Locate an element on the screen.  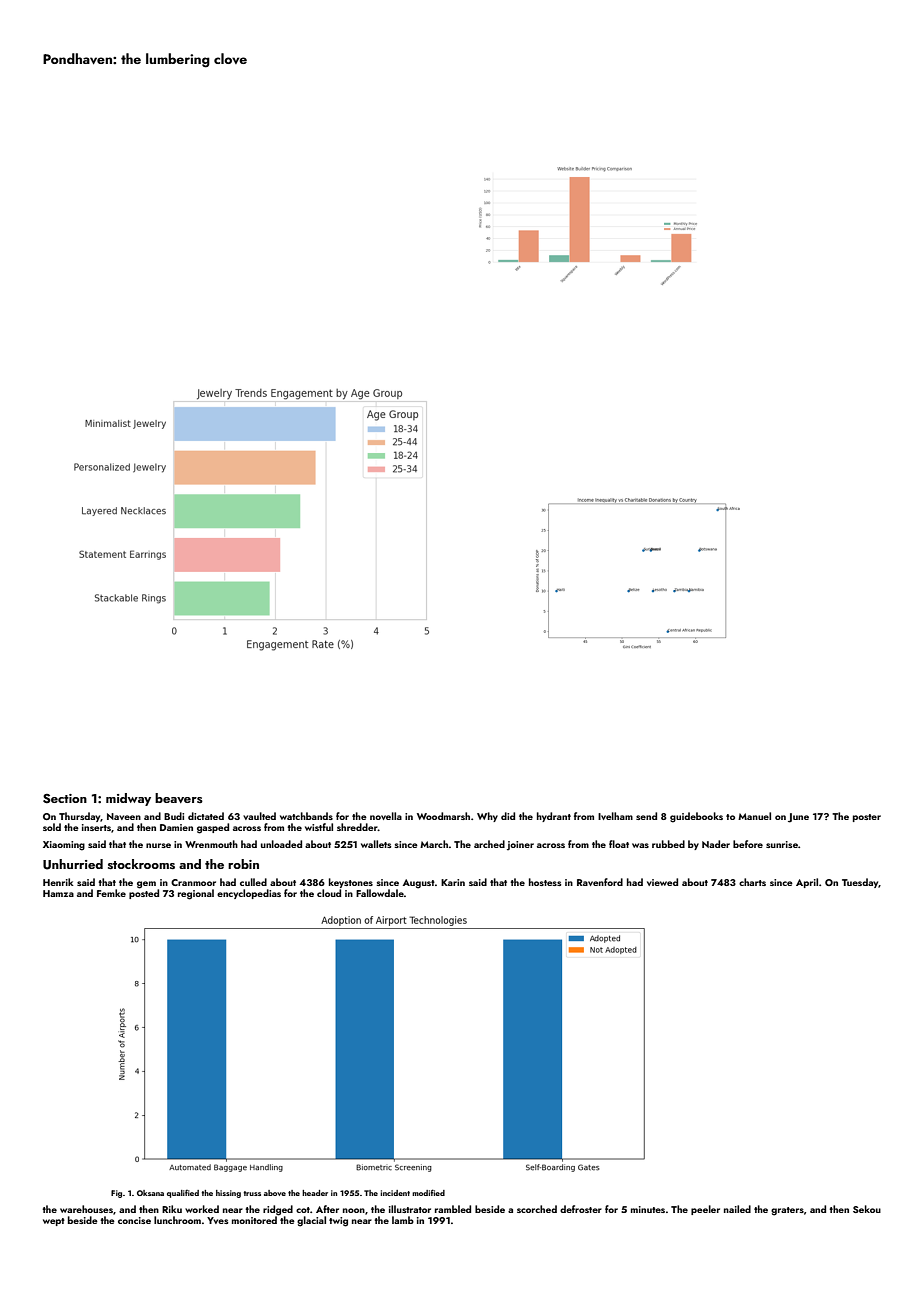
Budi is located at coordinates (174, 816).
